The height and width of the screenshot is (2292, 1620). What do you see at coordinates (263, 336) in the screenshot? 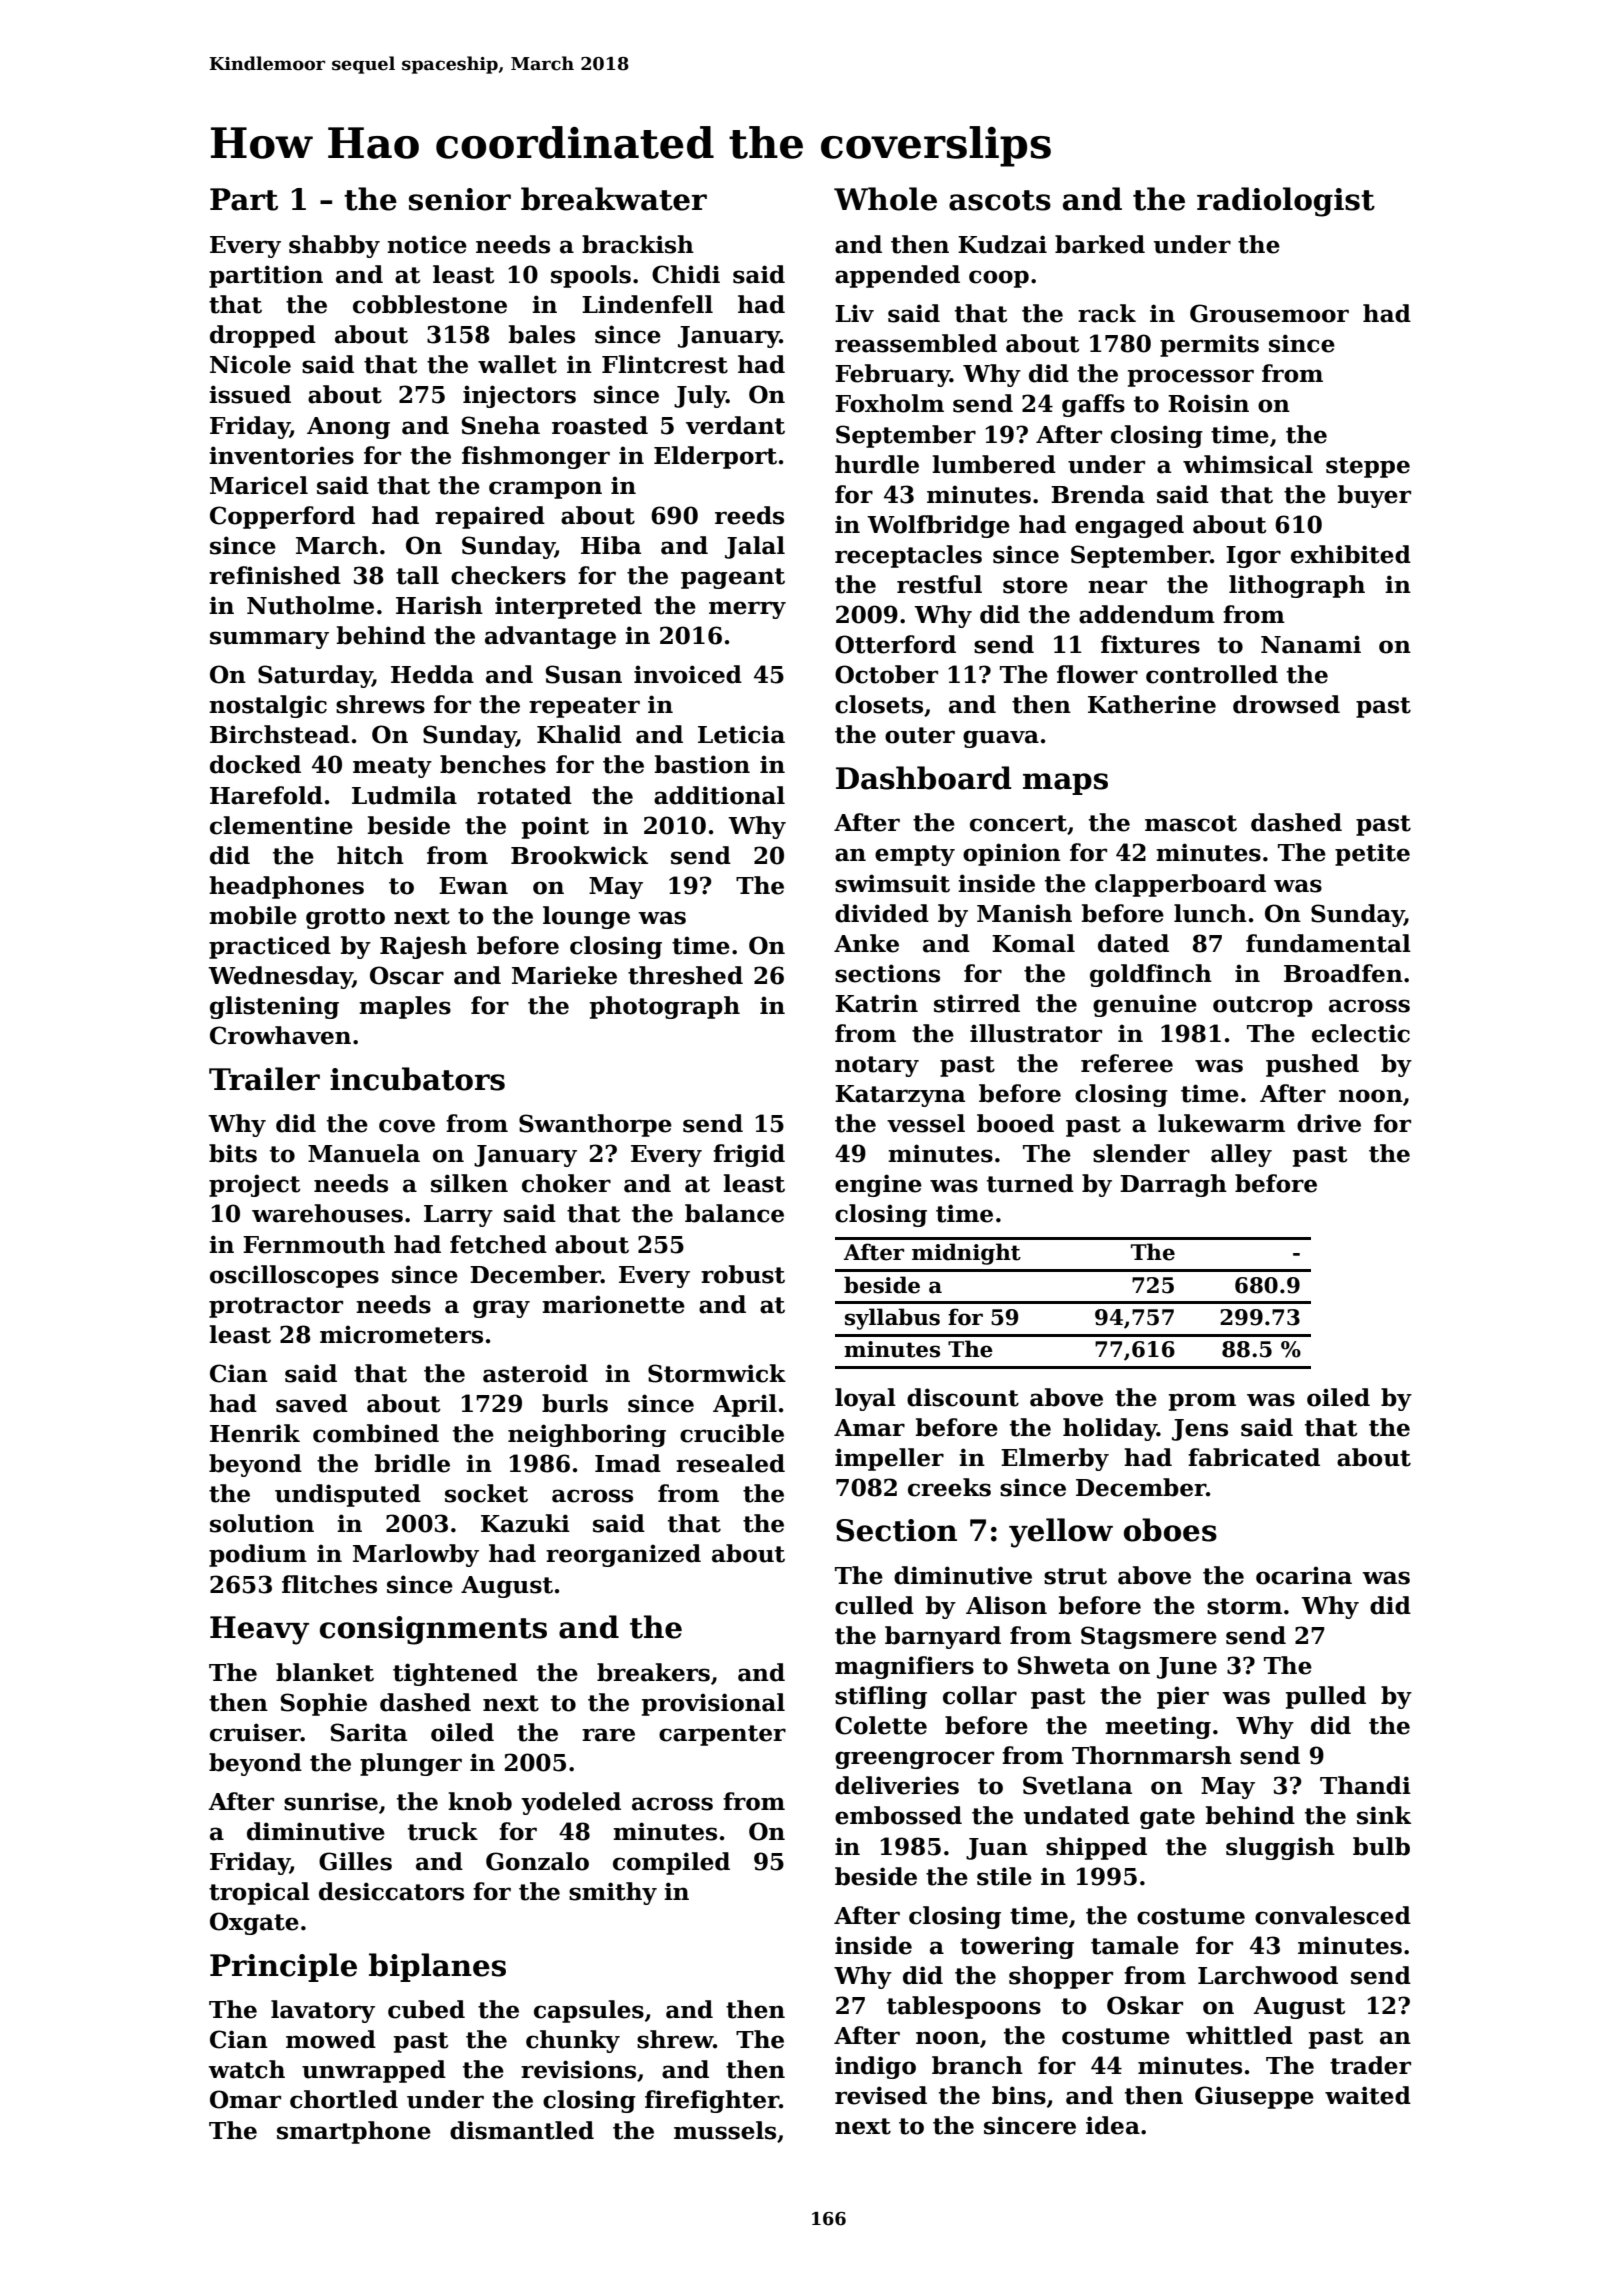
I see `dropped` at bounding box center [263, 336].
